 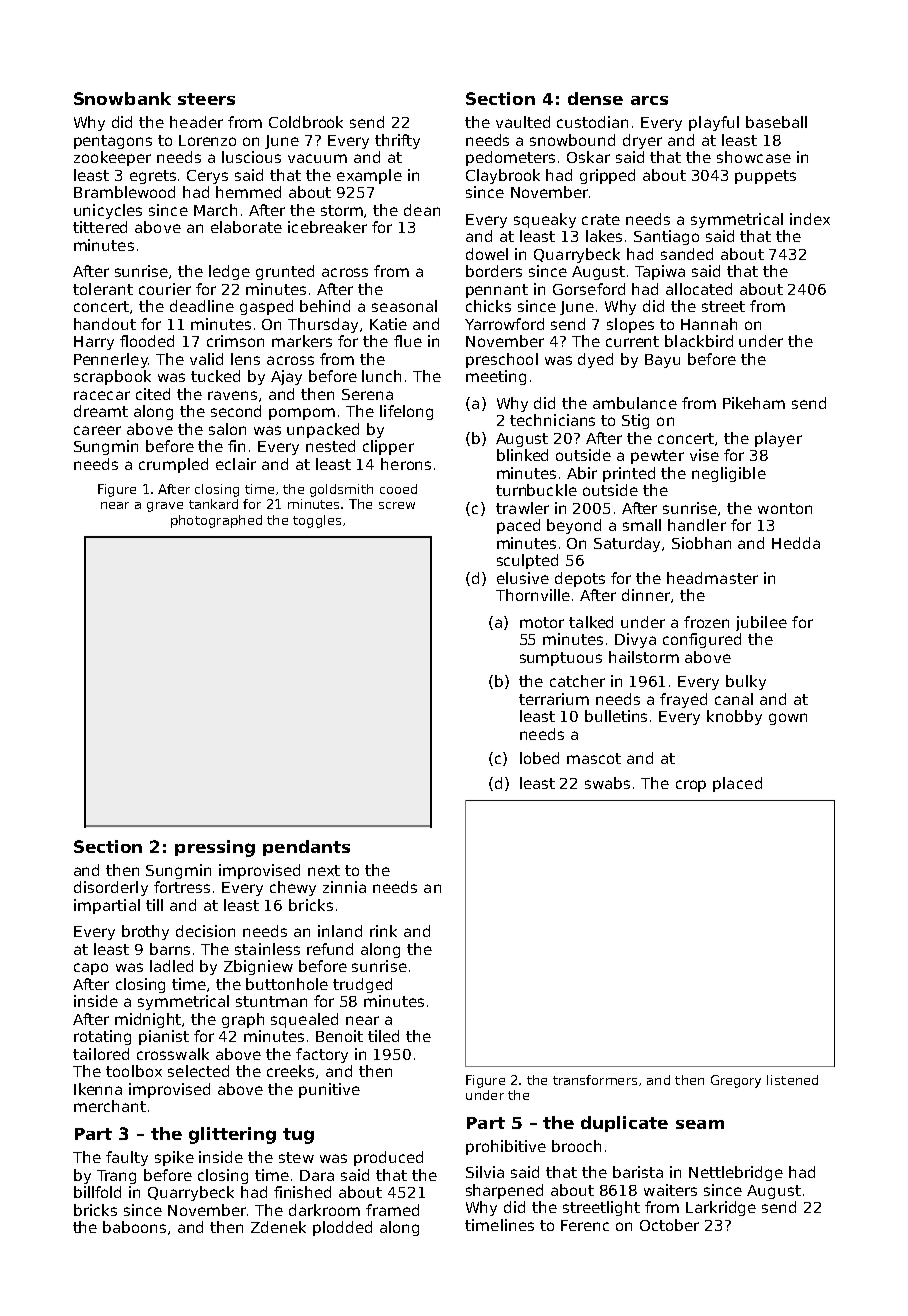 I want to click on baboons, so click(x=134, y=1227).
